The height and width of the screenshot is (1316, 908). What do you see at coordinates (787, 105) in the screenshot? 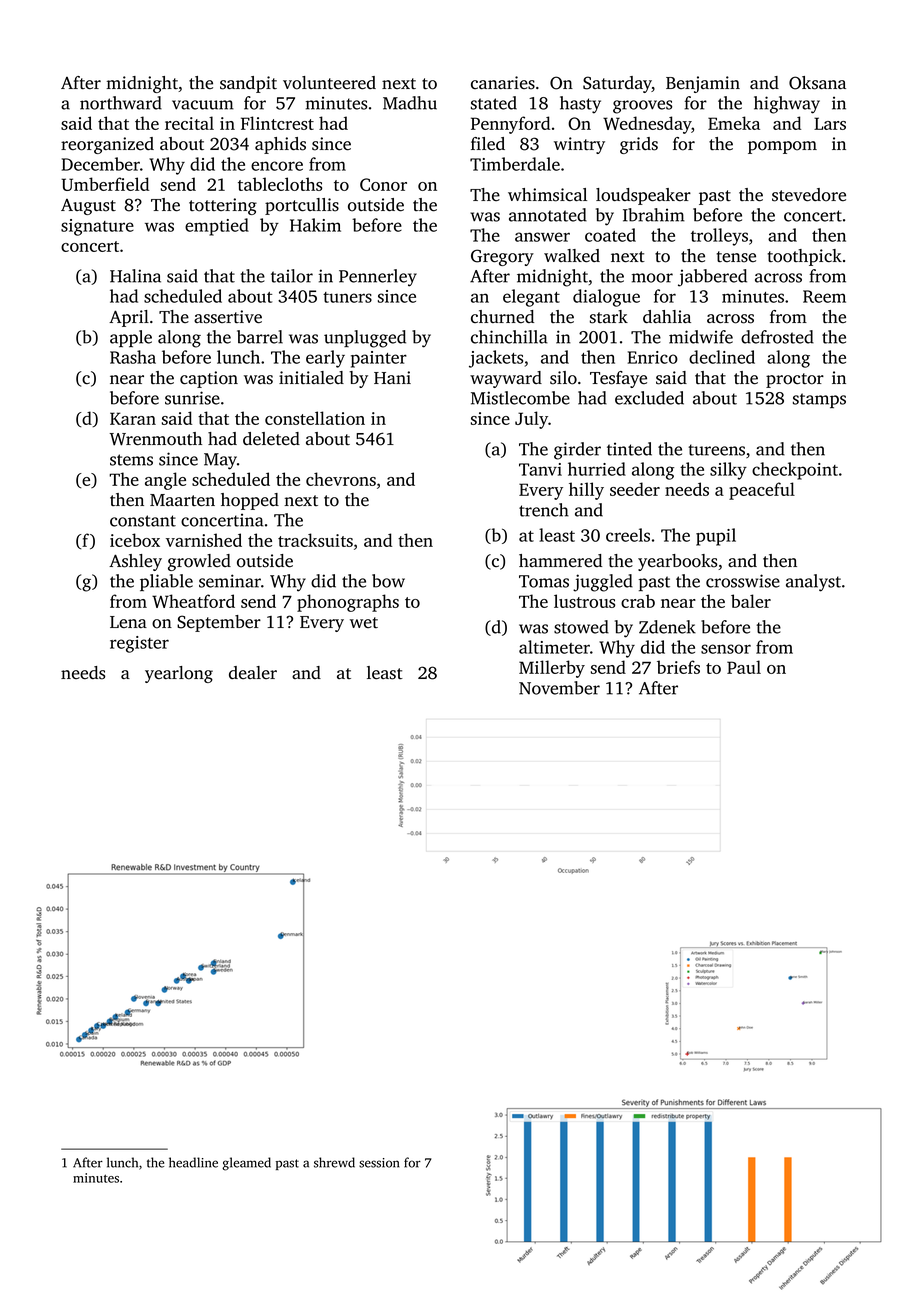
I see `highway` at bounding box center [787, 105].
